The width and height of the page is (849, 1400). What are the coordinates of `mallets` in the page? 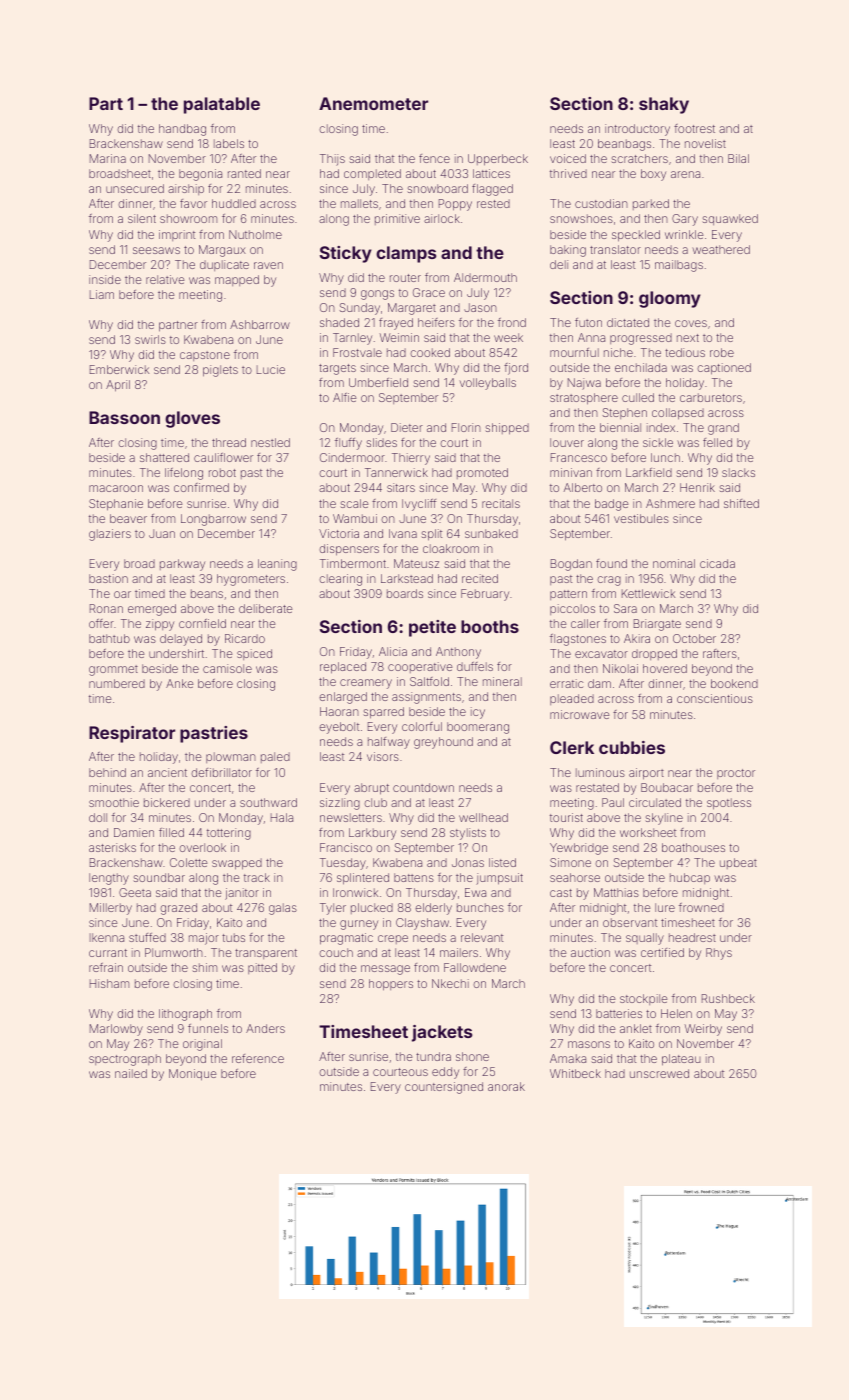 It's located at (359, 203).
